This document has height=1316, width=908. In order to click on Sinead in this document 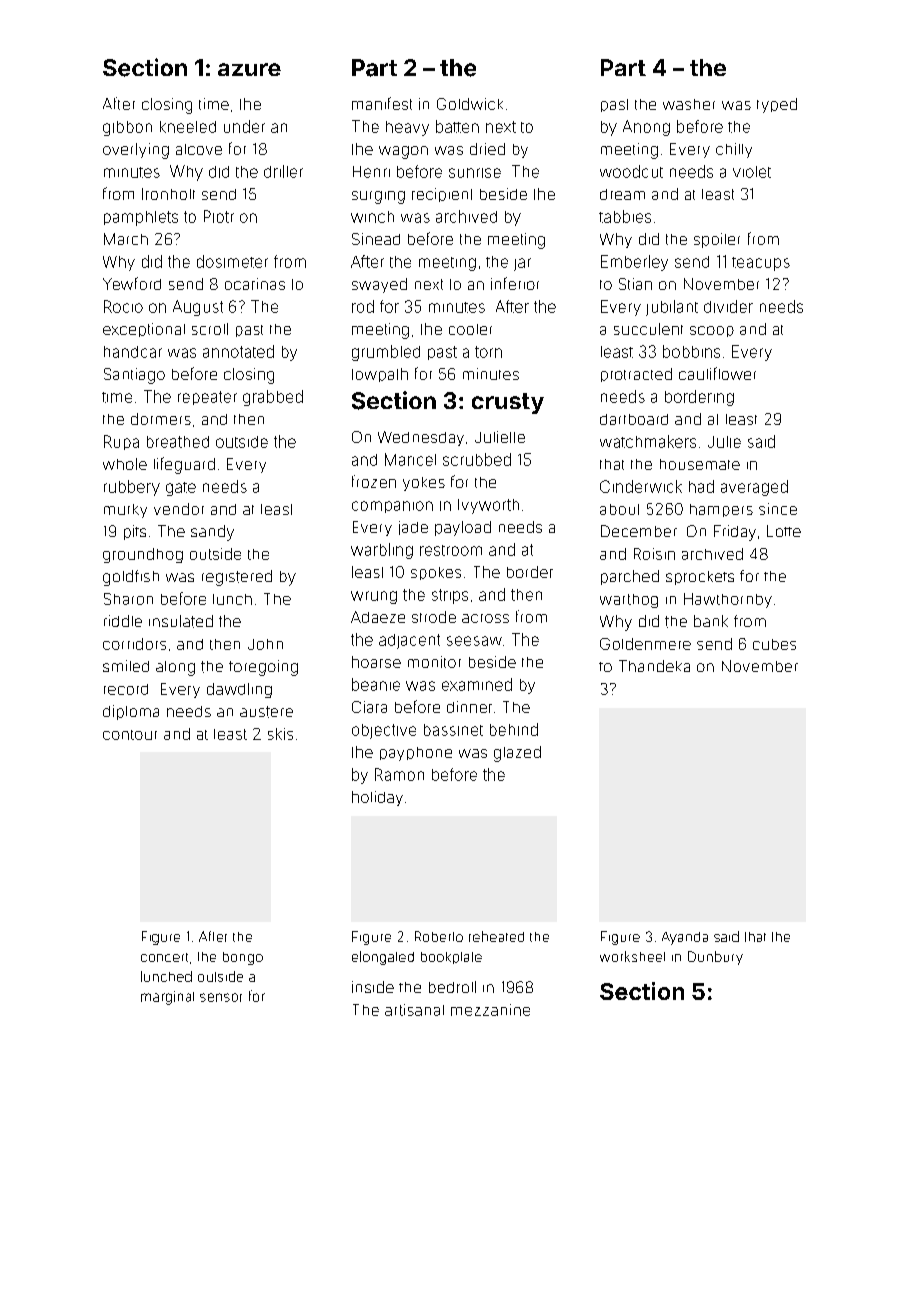, I will do `click(376, 239)`.
